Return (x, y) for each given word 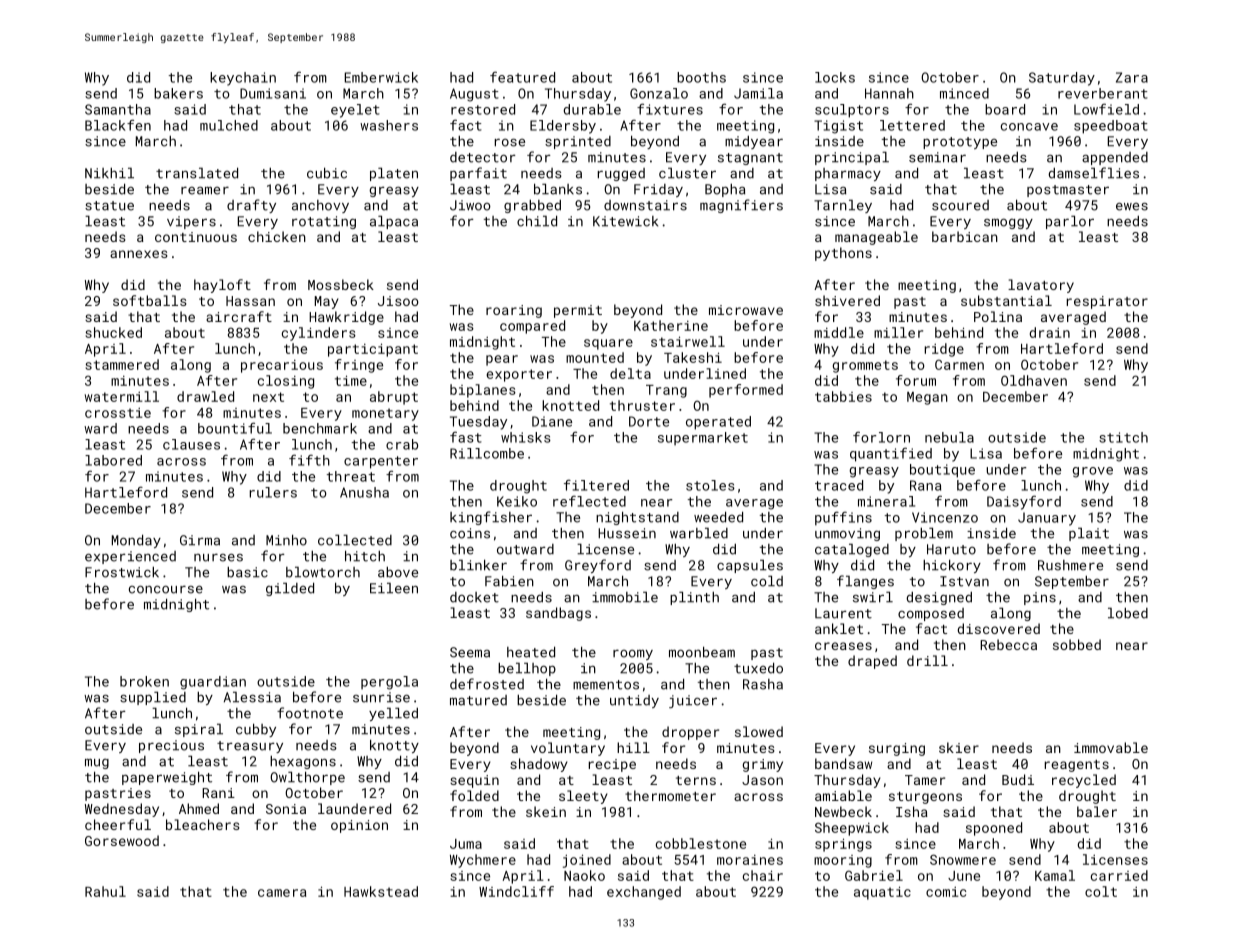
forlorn (881, 437)
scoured (960, 205)
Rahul (105, 891)
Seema (470, 652)
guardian (213, 683)
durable (592, 109)
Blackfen (118, 125)
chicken (277, 236)
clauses (191, 444)
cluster (687, 173)
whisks (526, 437)
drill (927, 660)
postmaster (1068, 191)
